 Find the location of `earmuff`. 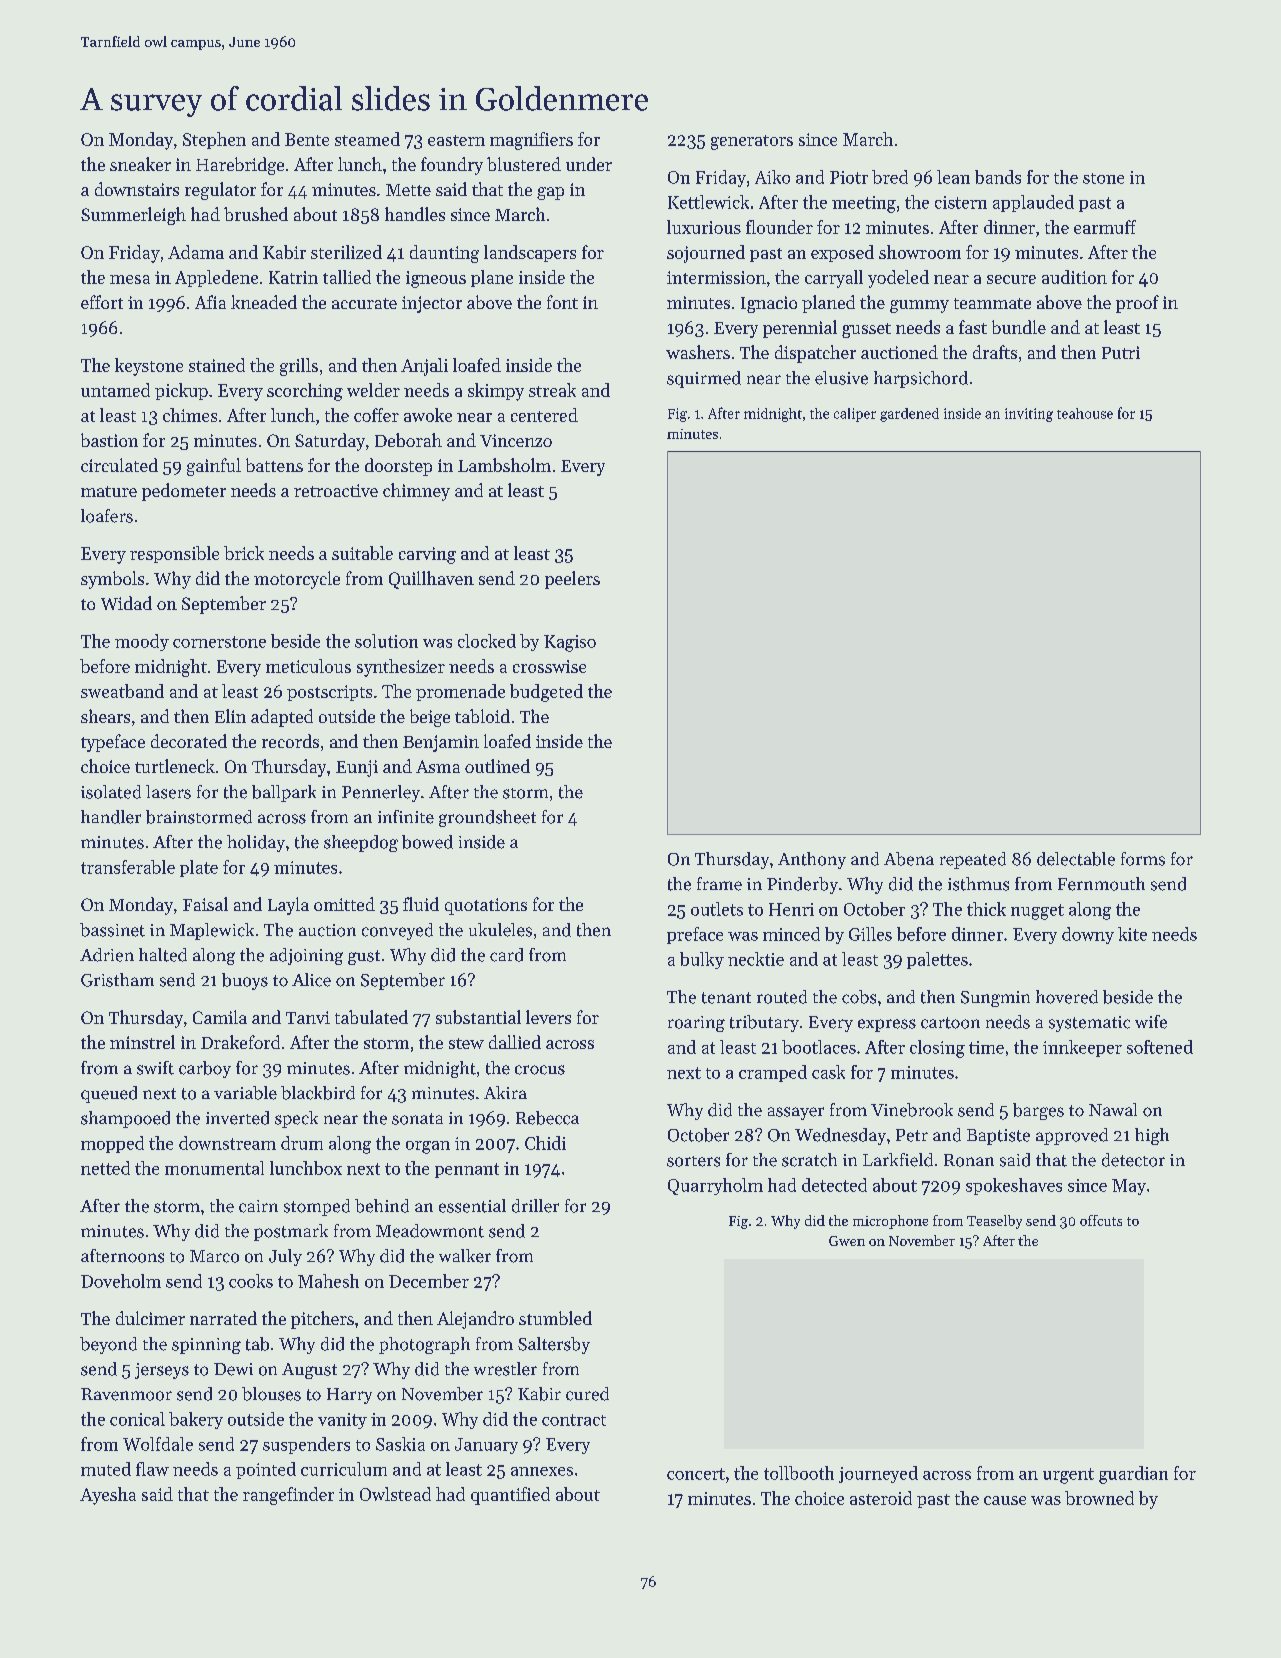

earmuff is located at coordinates (1105, 227).
